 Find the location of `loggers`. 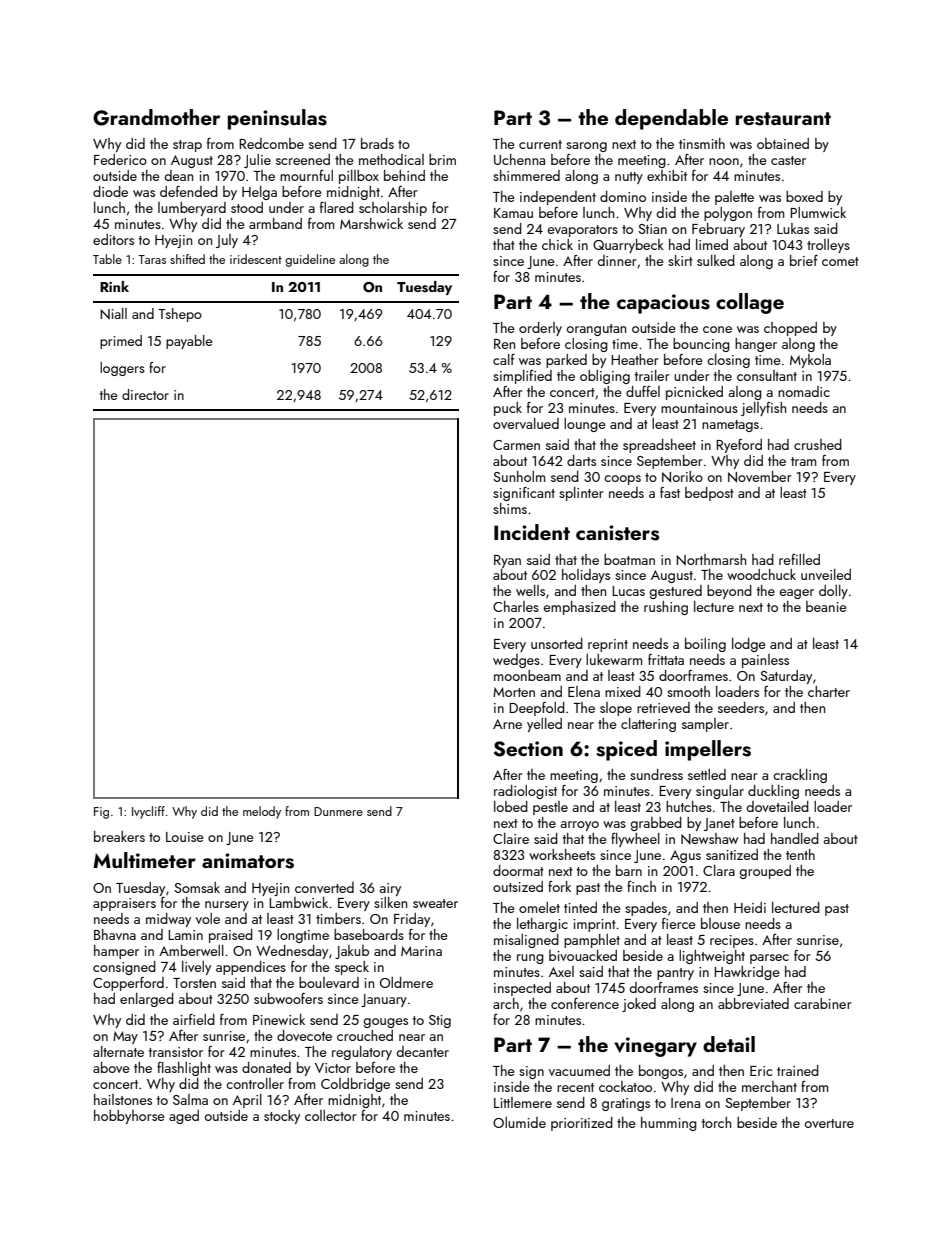

loggers is located at coordinates (122, 369).
